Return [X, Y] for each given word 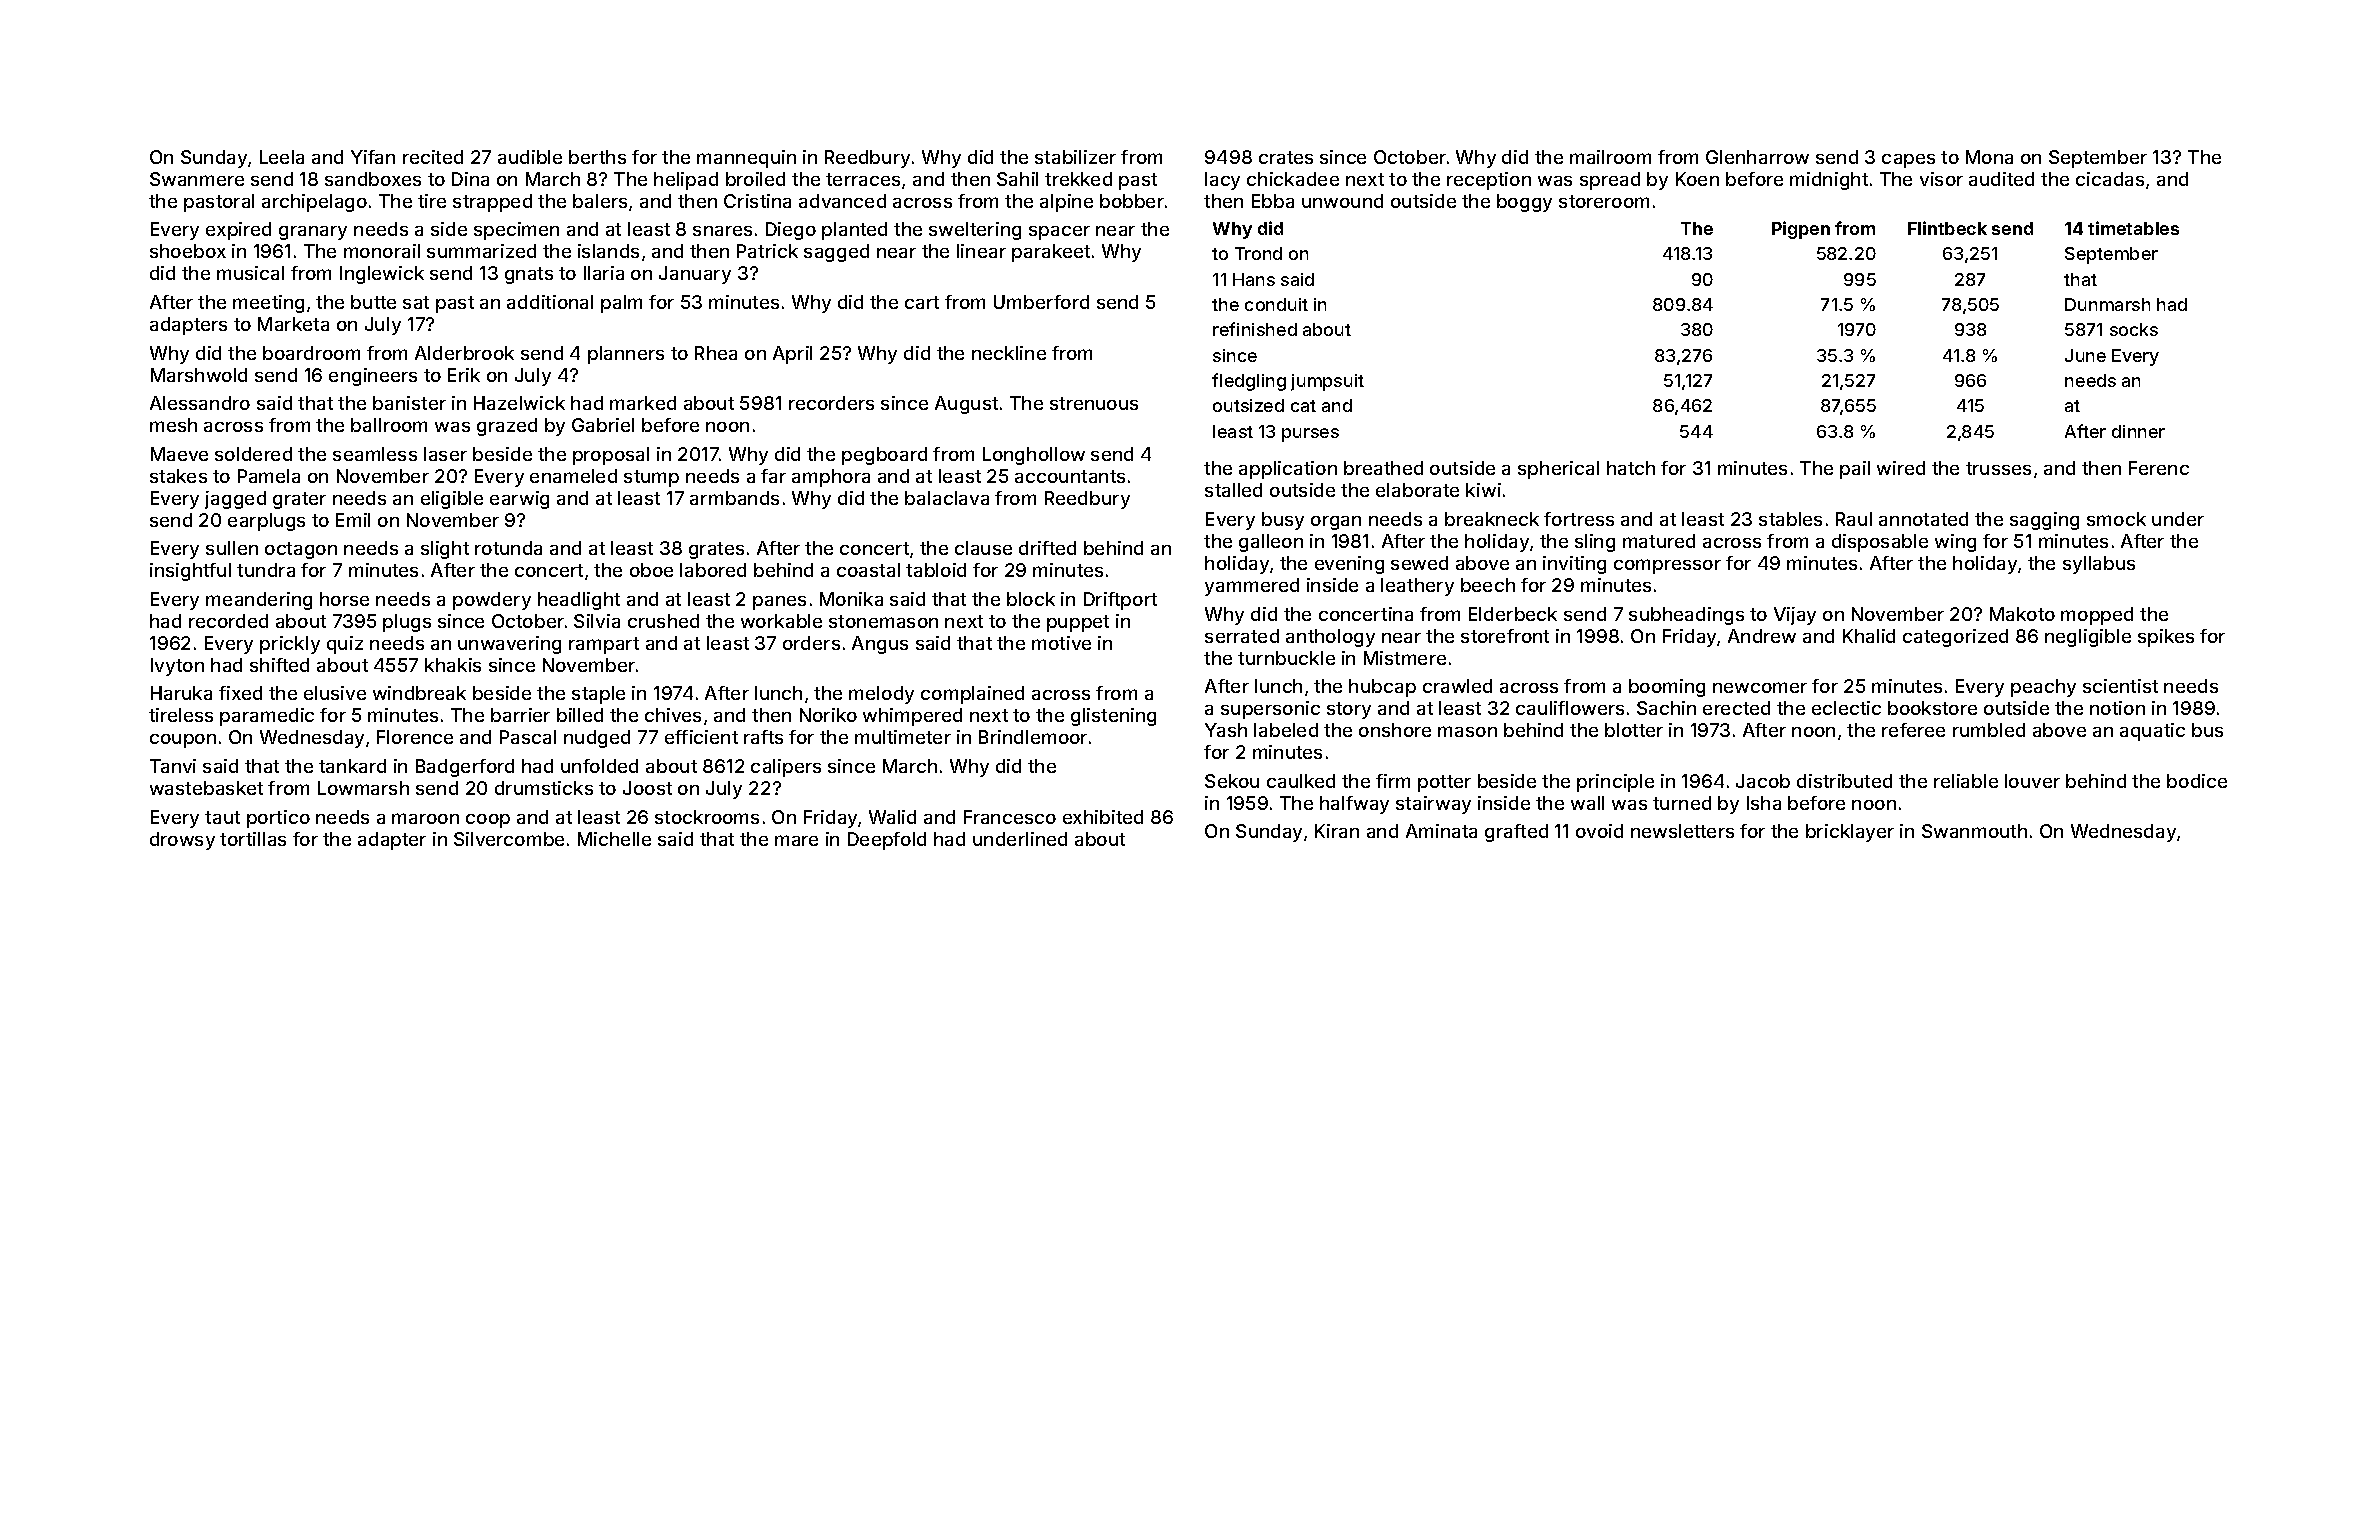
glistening [1113, 717]
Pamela [269, 476]
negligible [2088, 638]
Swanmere [197, 179]
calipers [786, 768]
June [2085, 355]
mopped [2097, 616]
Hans [1254, 279]
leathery [1417, 587]
